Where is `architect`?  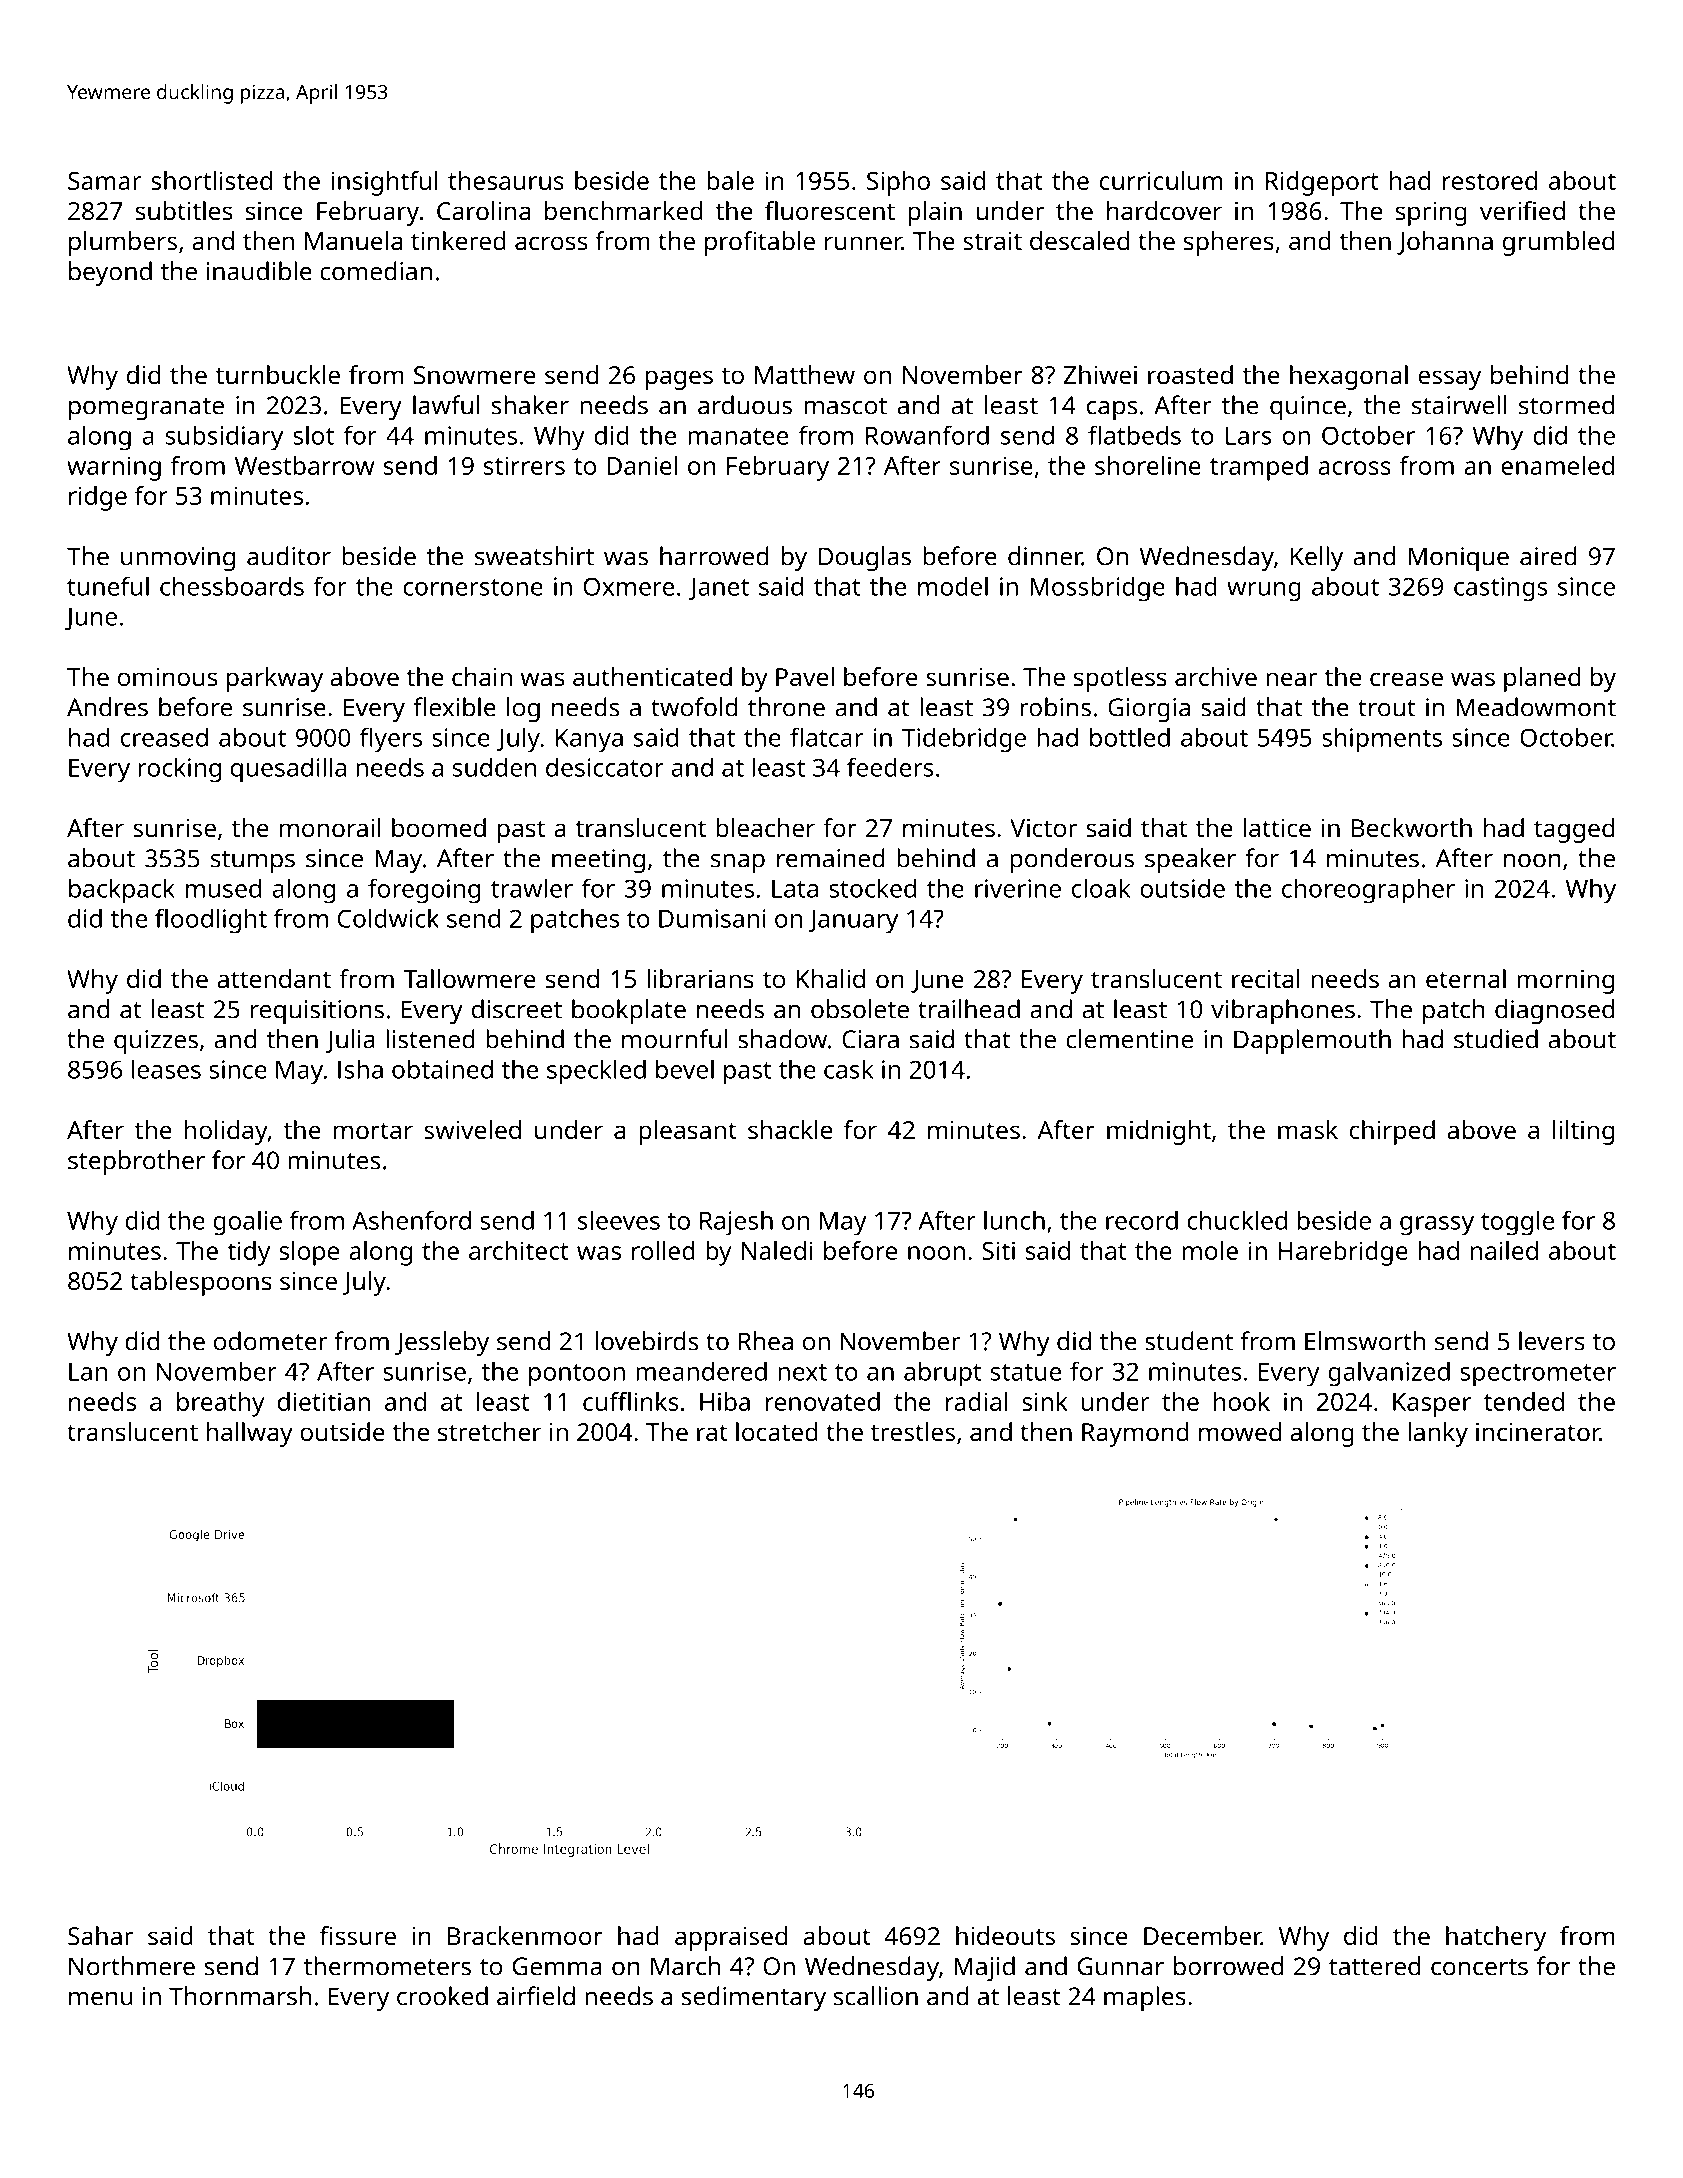 architect is located at coordinates (519, 1250).
